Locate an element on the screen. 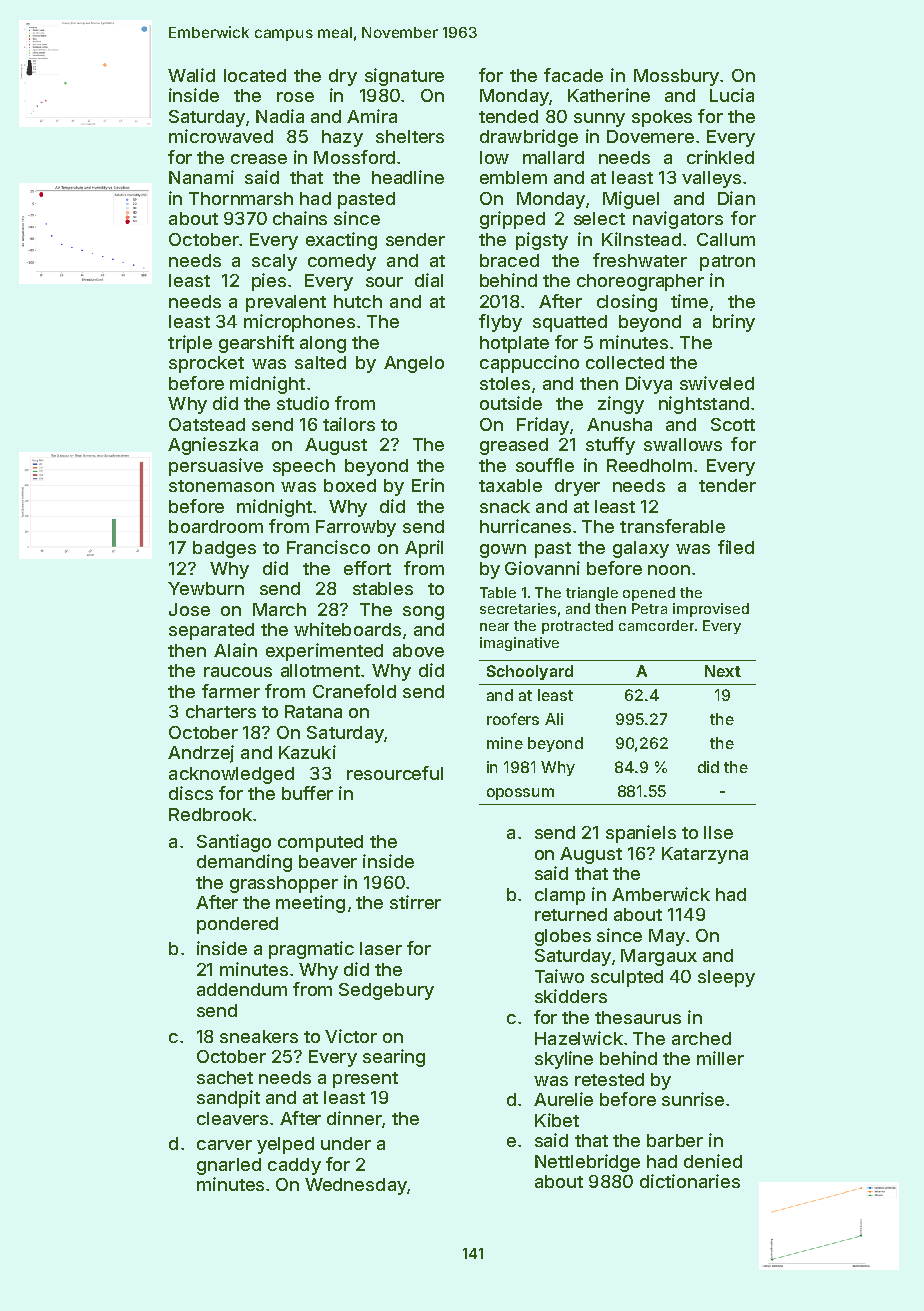  Mossbury is located at coordinates (676, 77).
